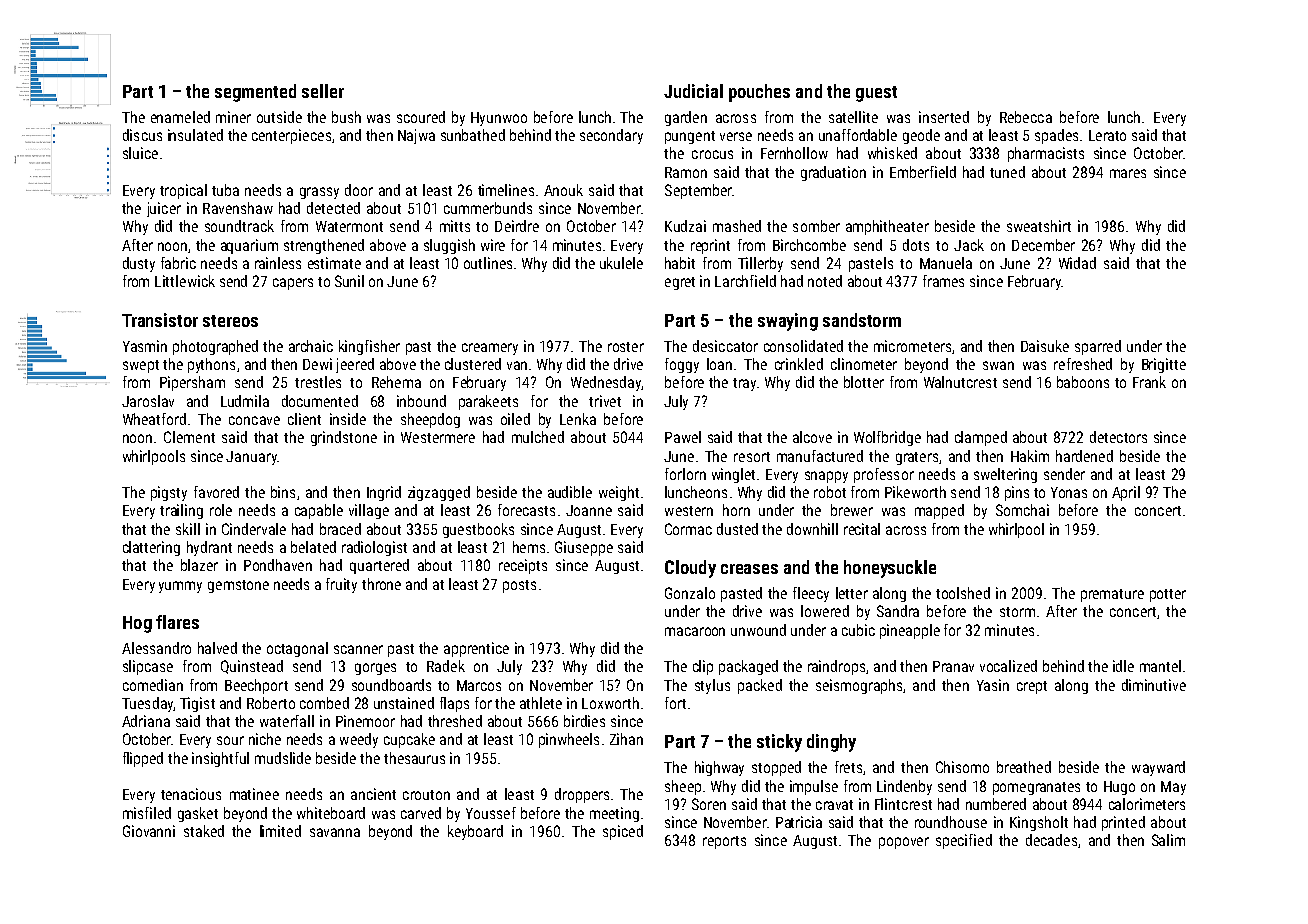  I want to click on throne, so click(381, 584).
